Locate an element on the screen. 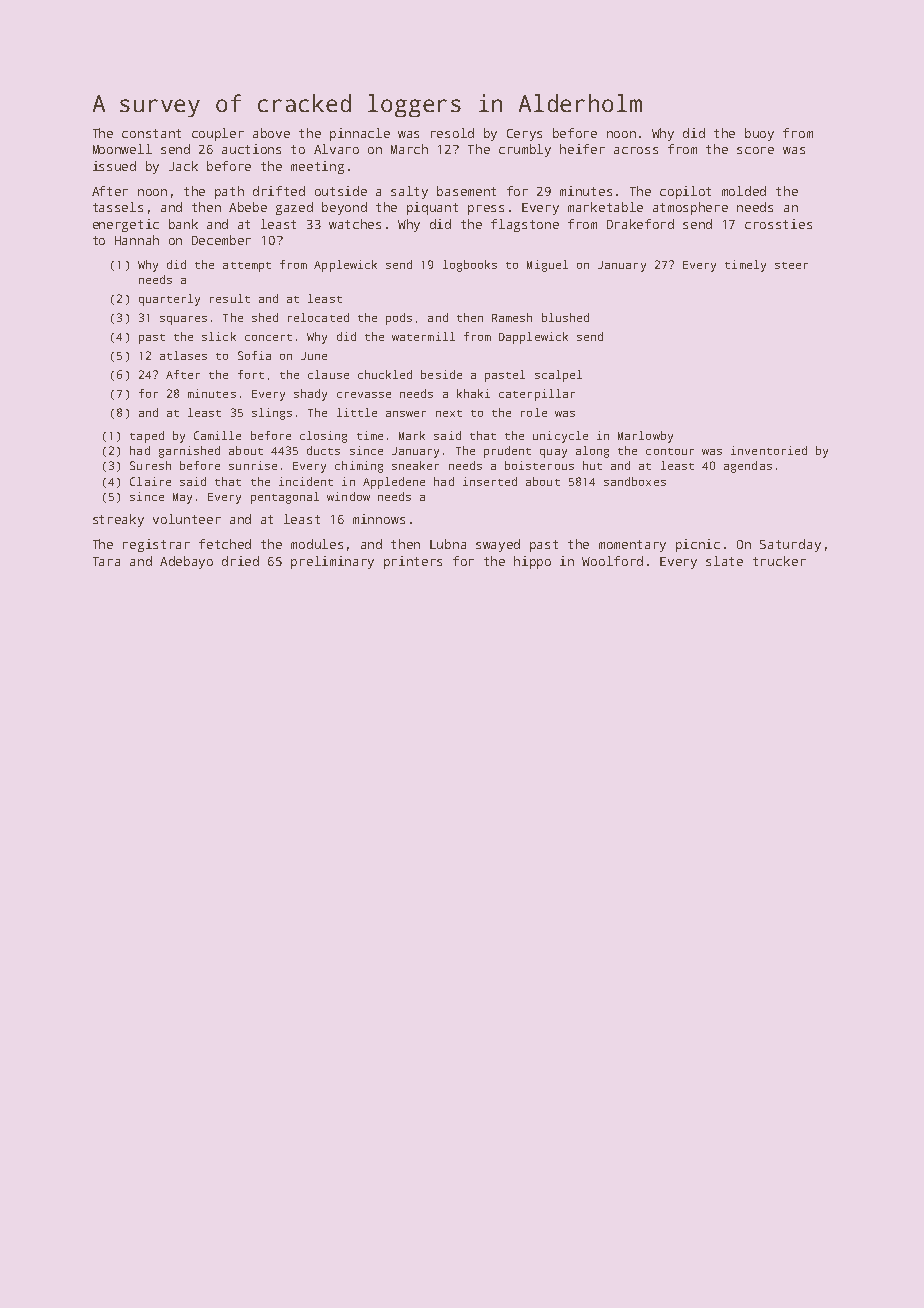 This screenshot has width=924, height=1308. swayed is located at coordinates (498, 545).
